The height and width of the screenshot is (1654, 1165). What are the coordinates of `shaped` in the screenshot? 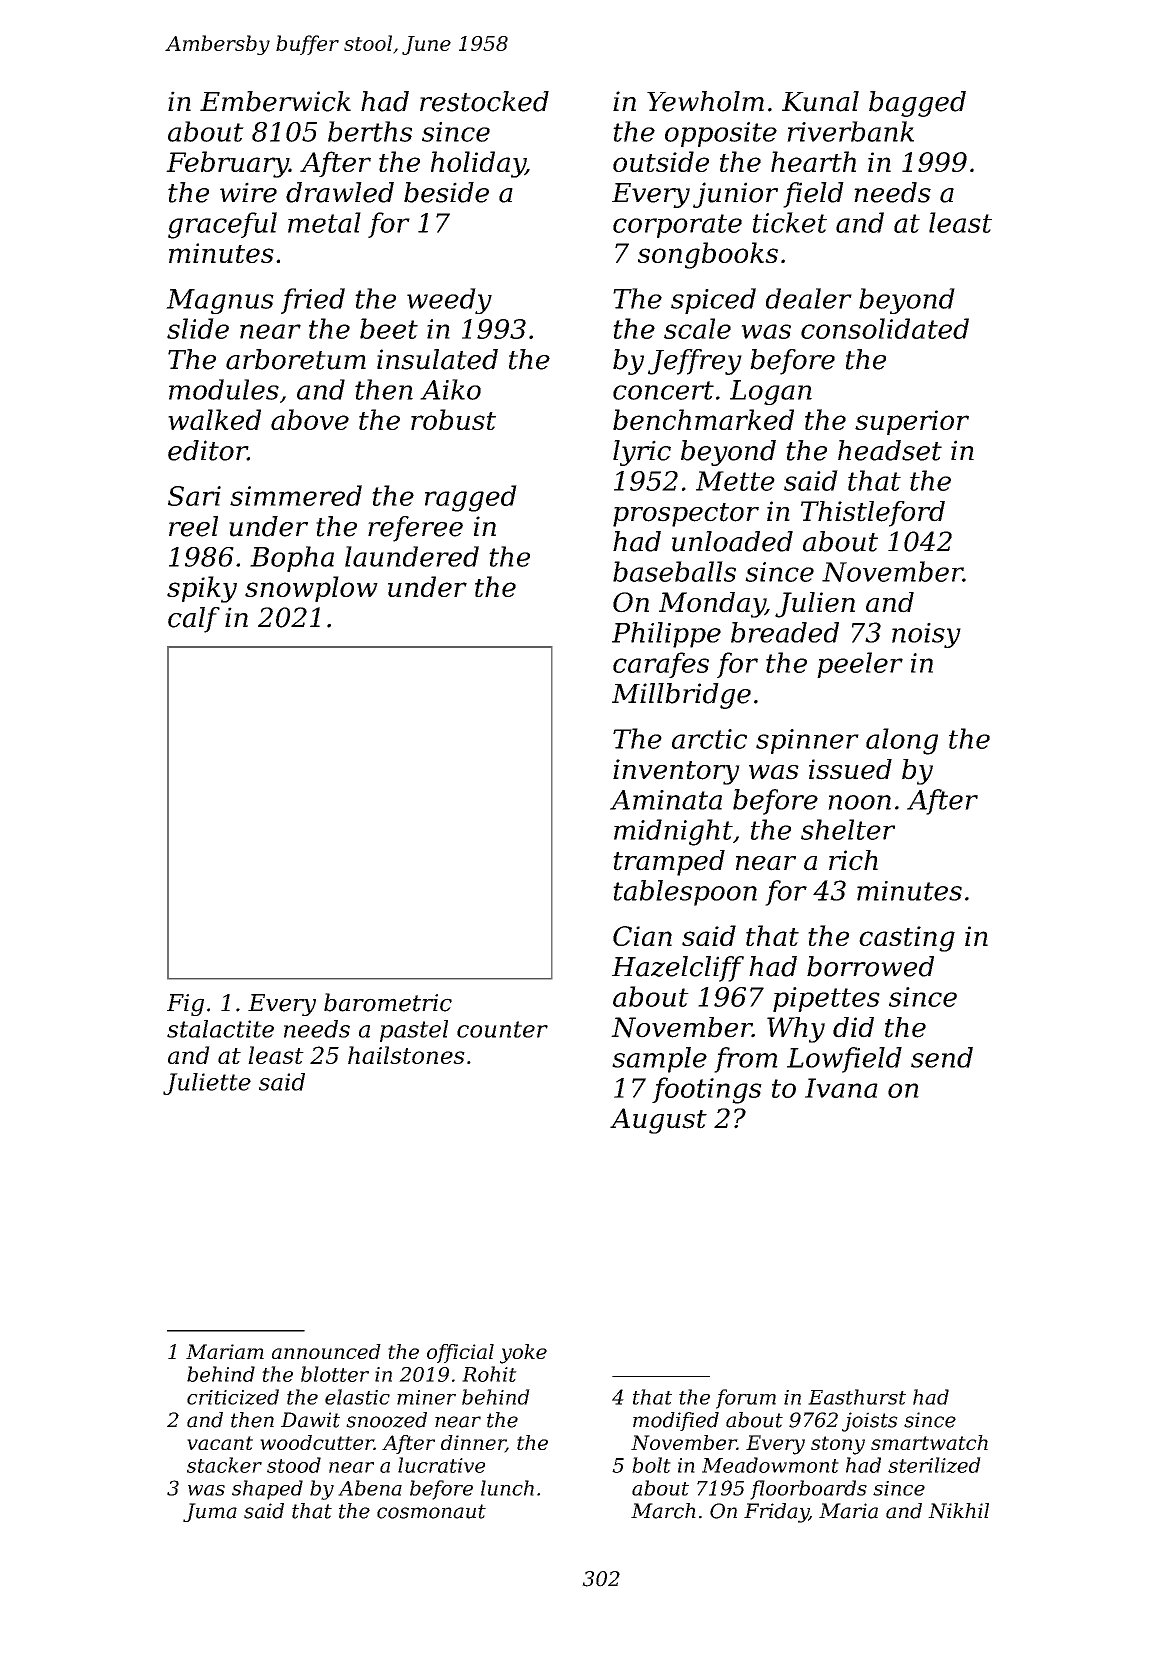 It's located at (267, 1490).
